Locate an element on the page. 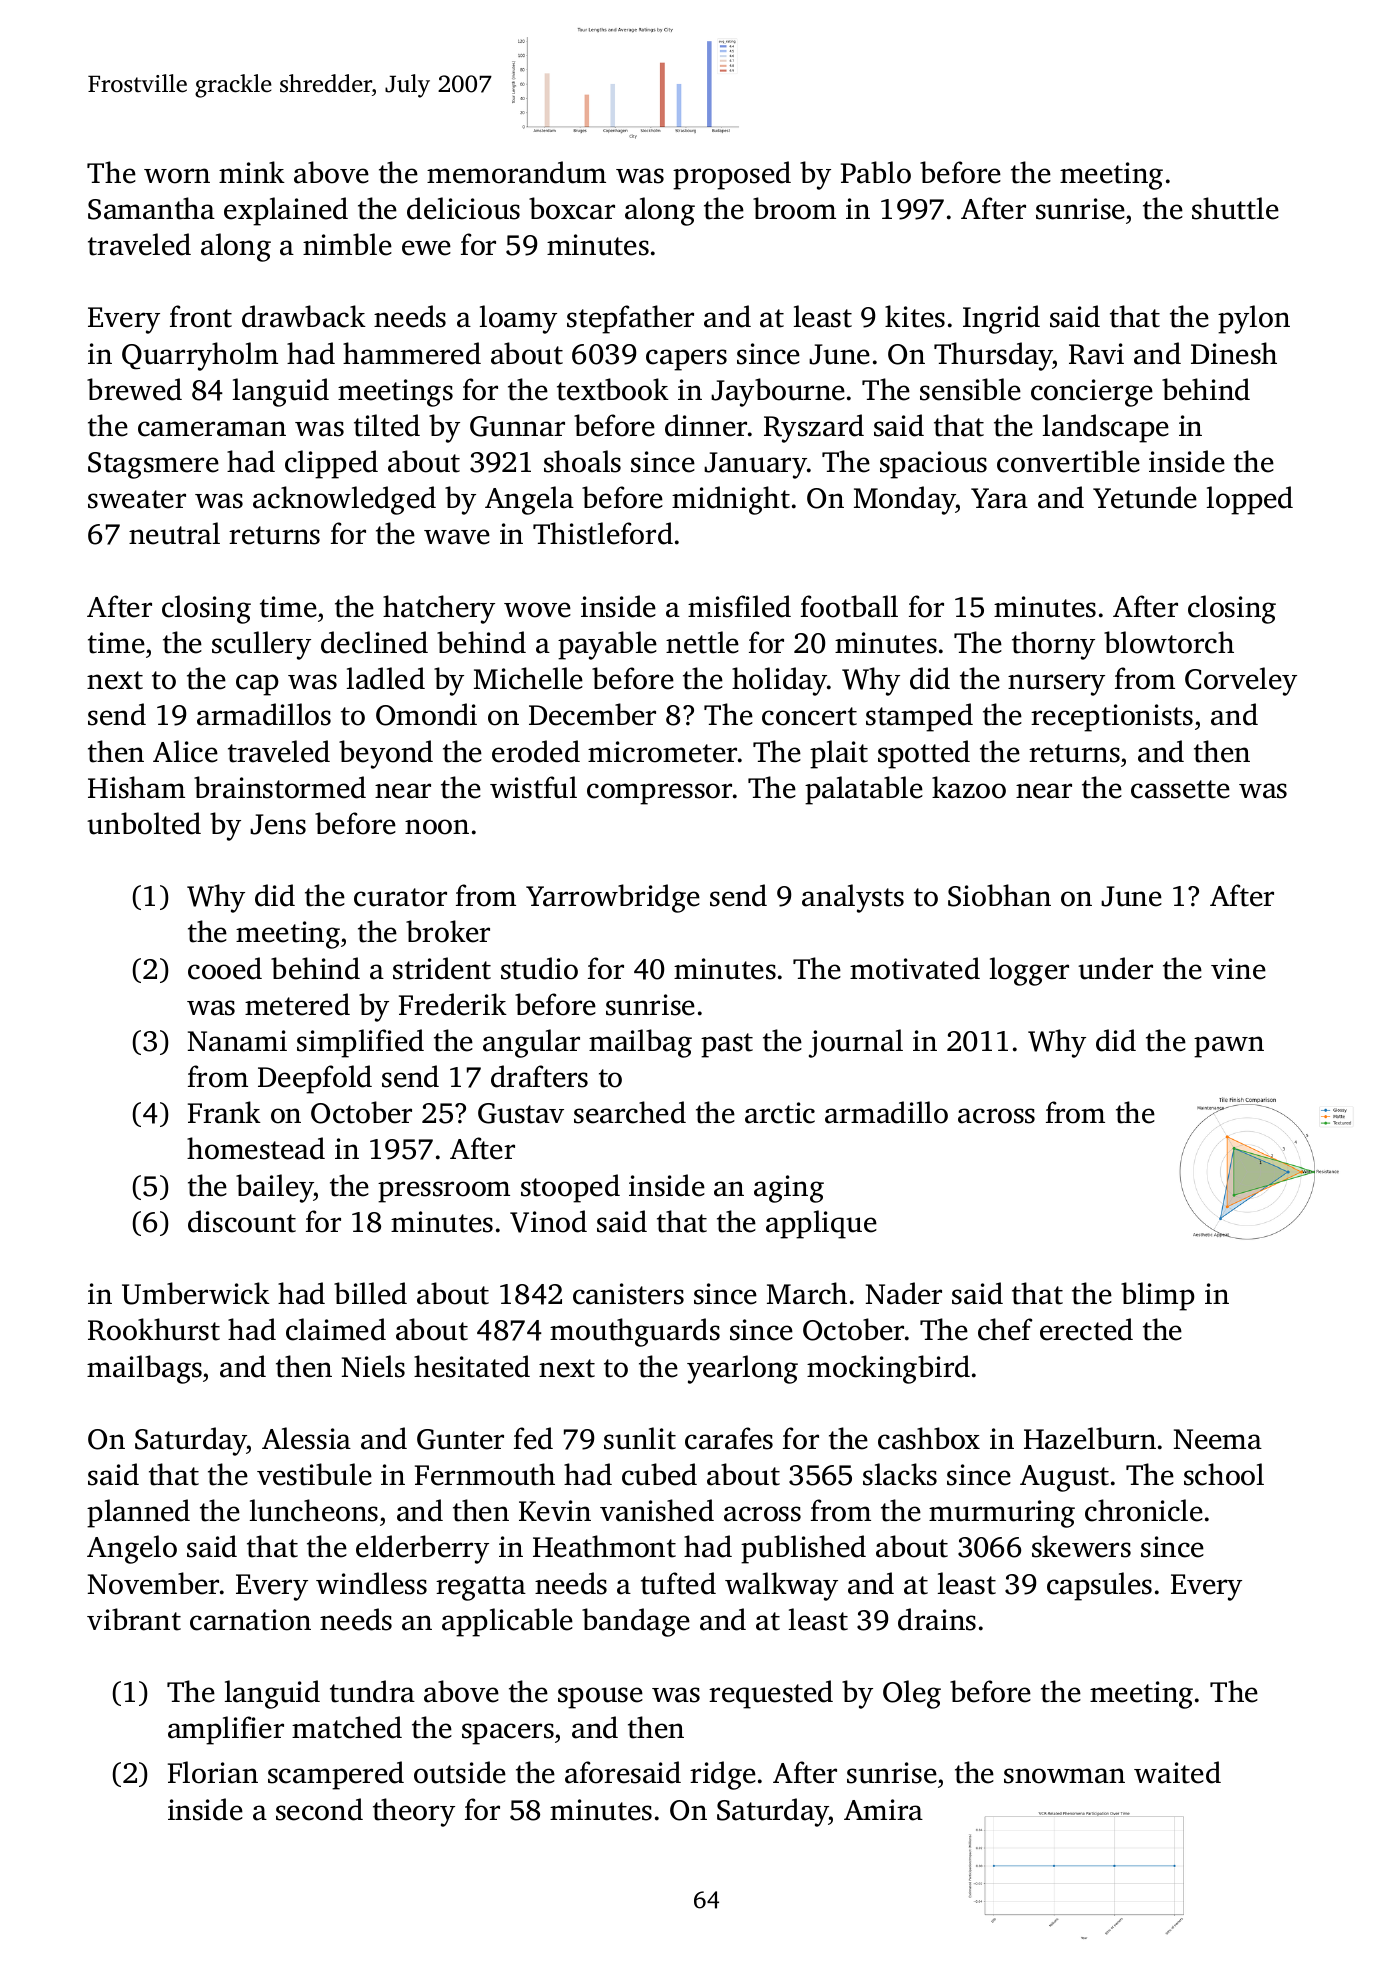 The height and width of the page is (1969, 1386). Michelle is located at coordinates (528, 678).
